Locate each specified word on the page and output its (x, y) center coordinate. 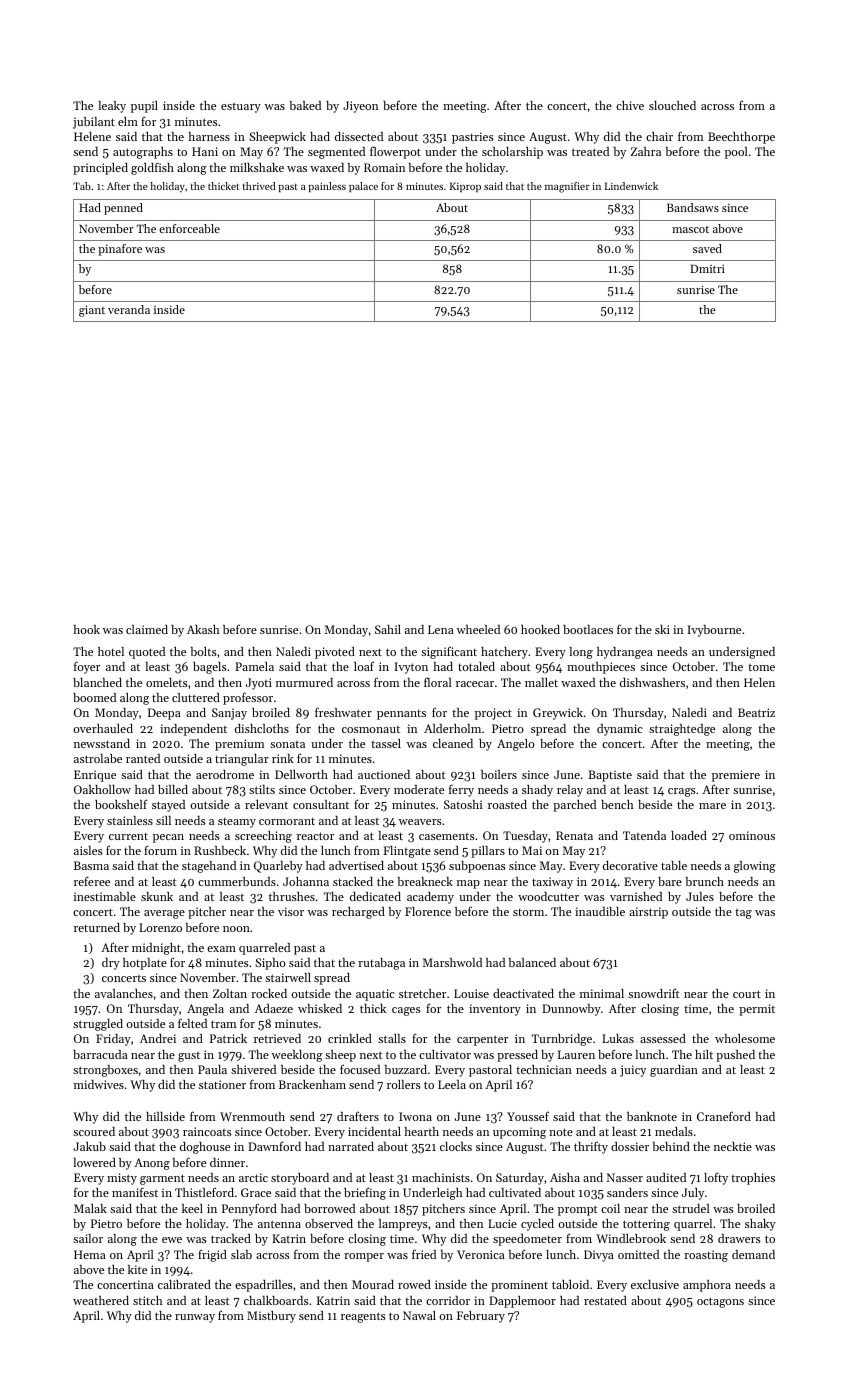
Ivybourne (714, 631)
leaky (112, 107)
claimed (147, 629)
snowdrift (654, 993)
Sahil (388, 629)
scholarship (512, 153)
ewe (172, 1240)
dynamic (620, 730)
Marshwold (452, 962)
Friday (113, 1040)
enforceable (189, 228)
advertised (356, 865)
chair (659, 136)
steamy (237, 823)
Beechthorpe (741, 138)
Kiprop (465, 187)
